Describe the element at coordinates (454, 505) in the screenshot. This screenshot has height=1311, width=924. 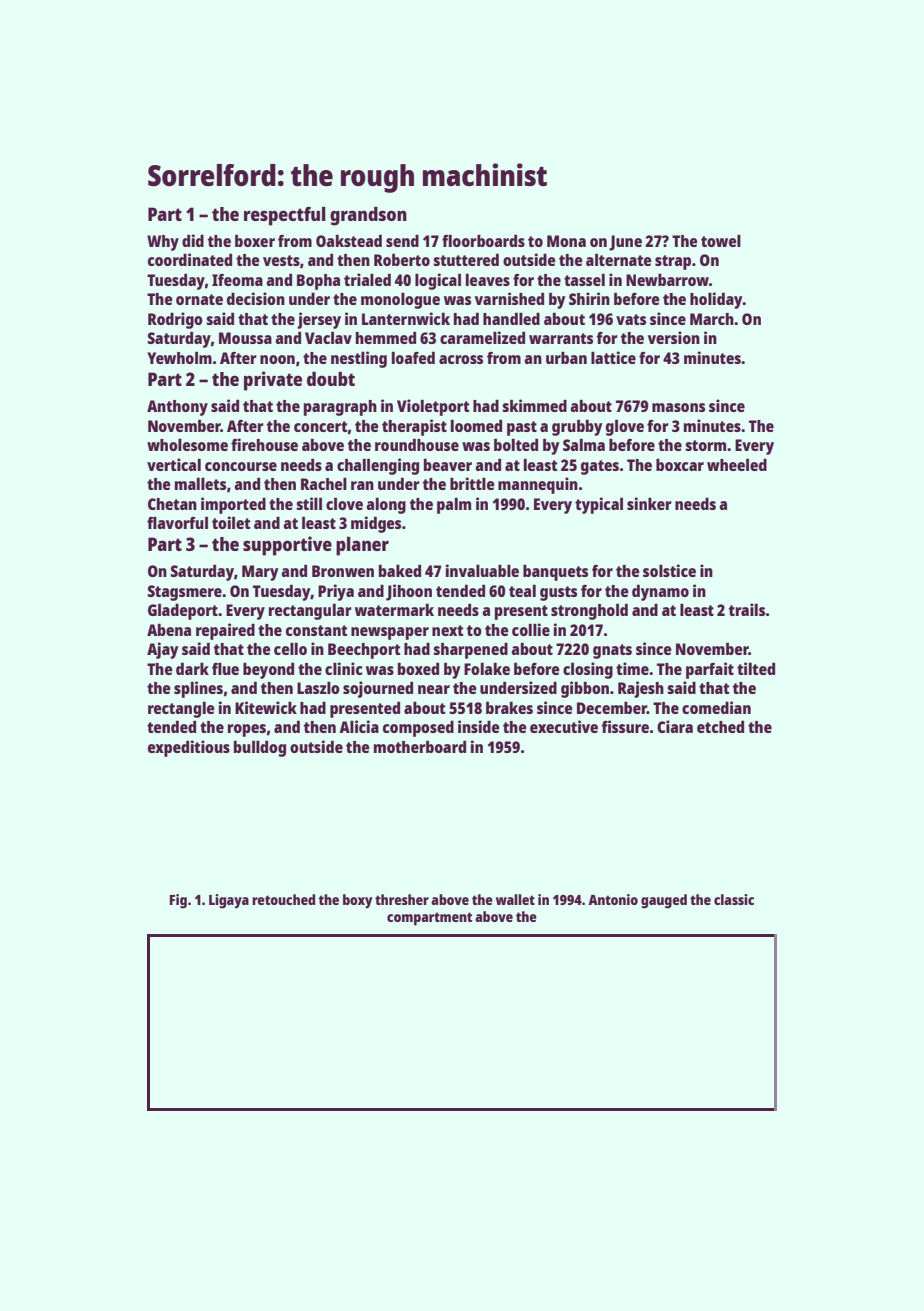
I see `palm` at that location.
